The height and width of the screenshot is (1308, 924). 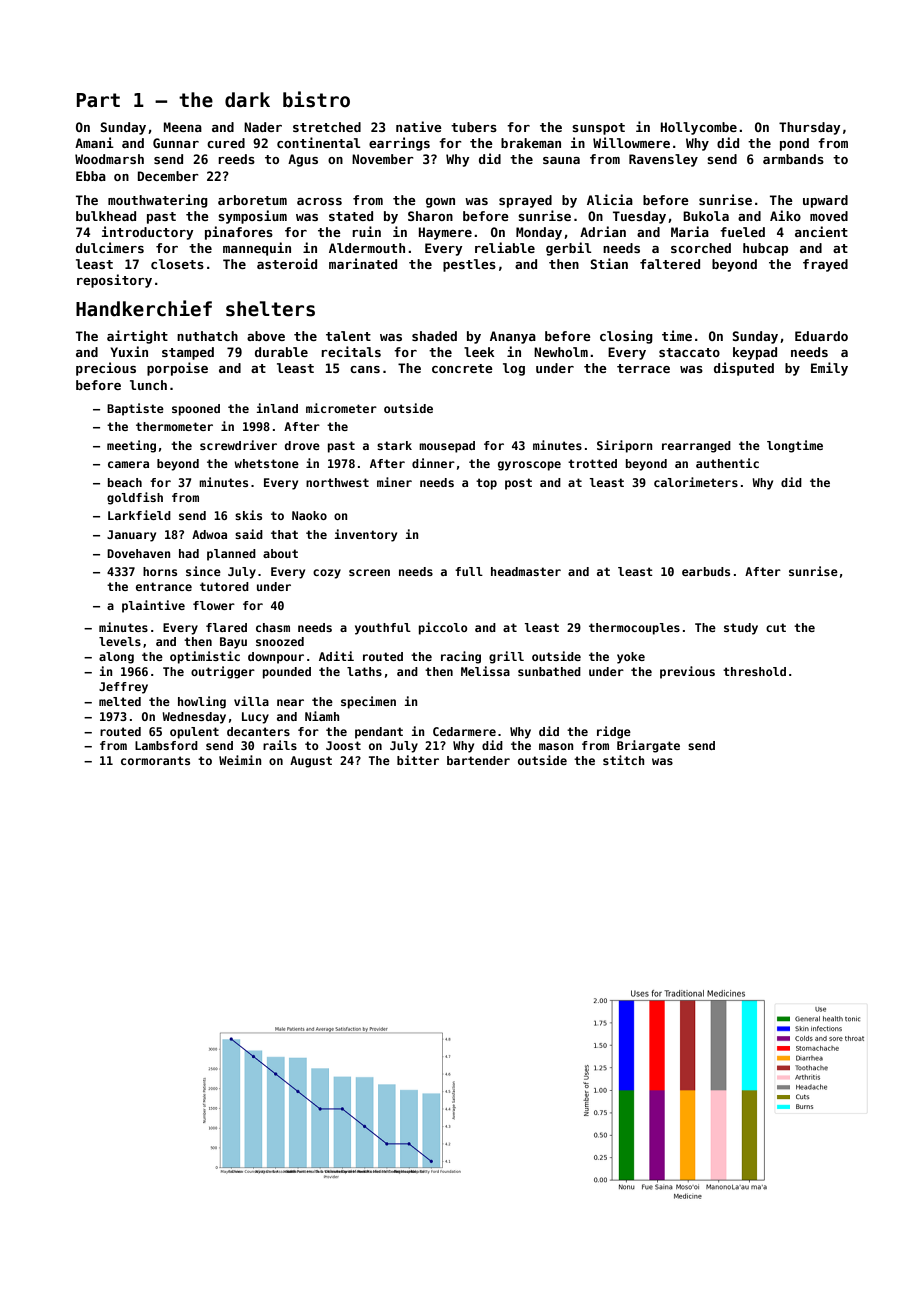 I want to click on Aldermouth, so click(x=367, y=248).
